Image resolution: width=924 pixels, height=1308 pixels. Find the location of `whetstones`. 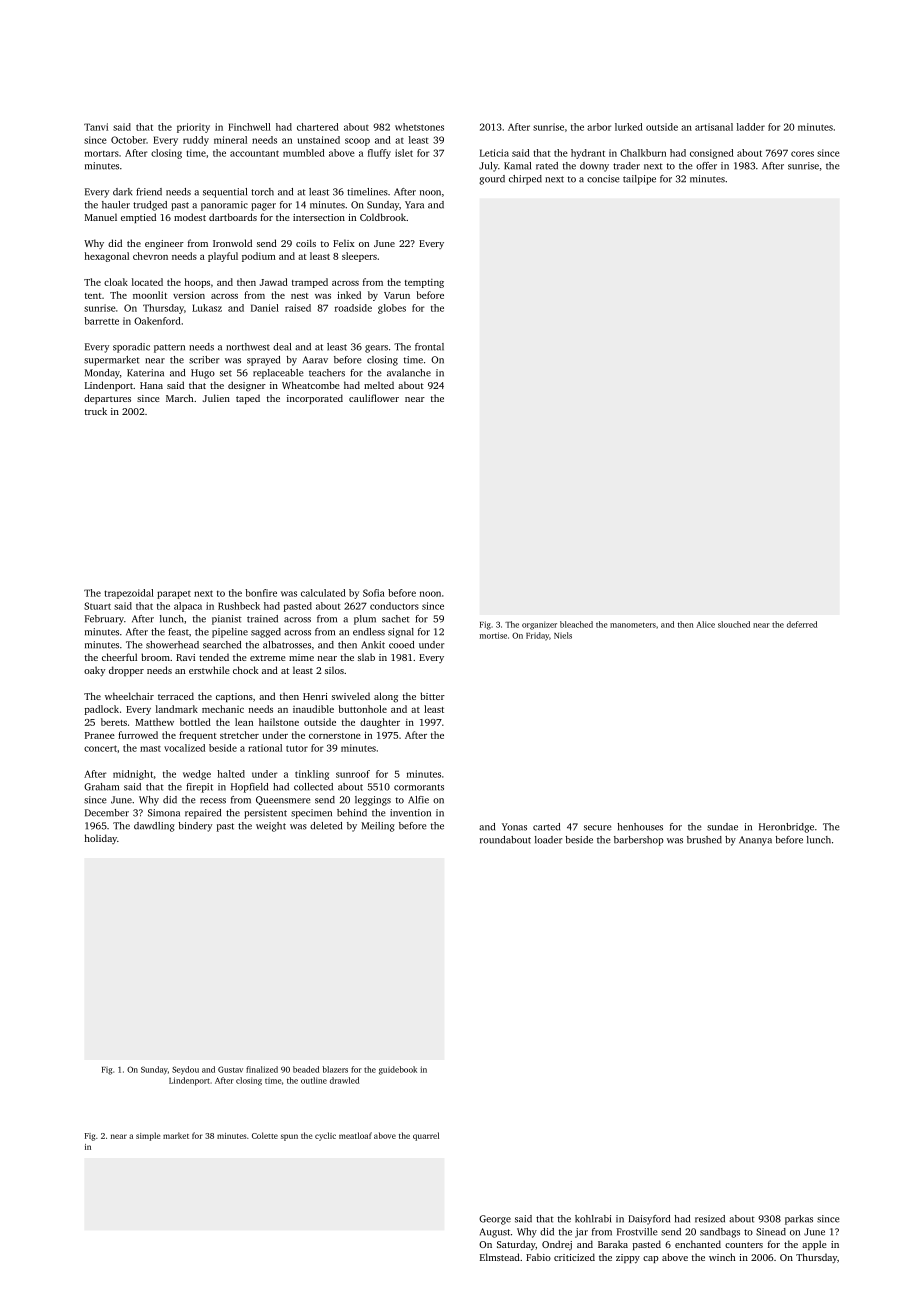

whetstones is located at coordinates (419, 127).
